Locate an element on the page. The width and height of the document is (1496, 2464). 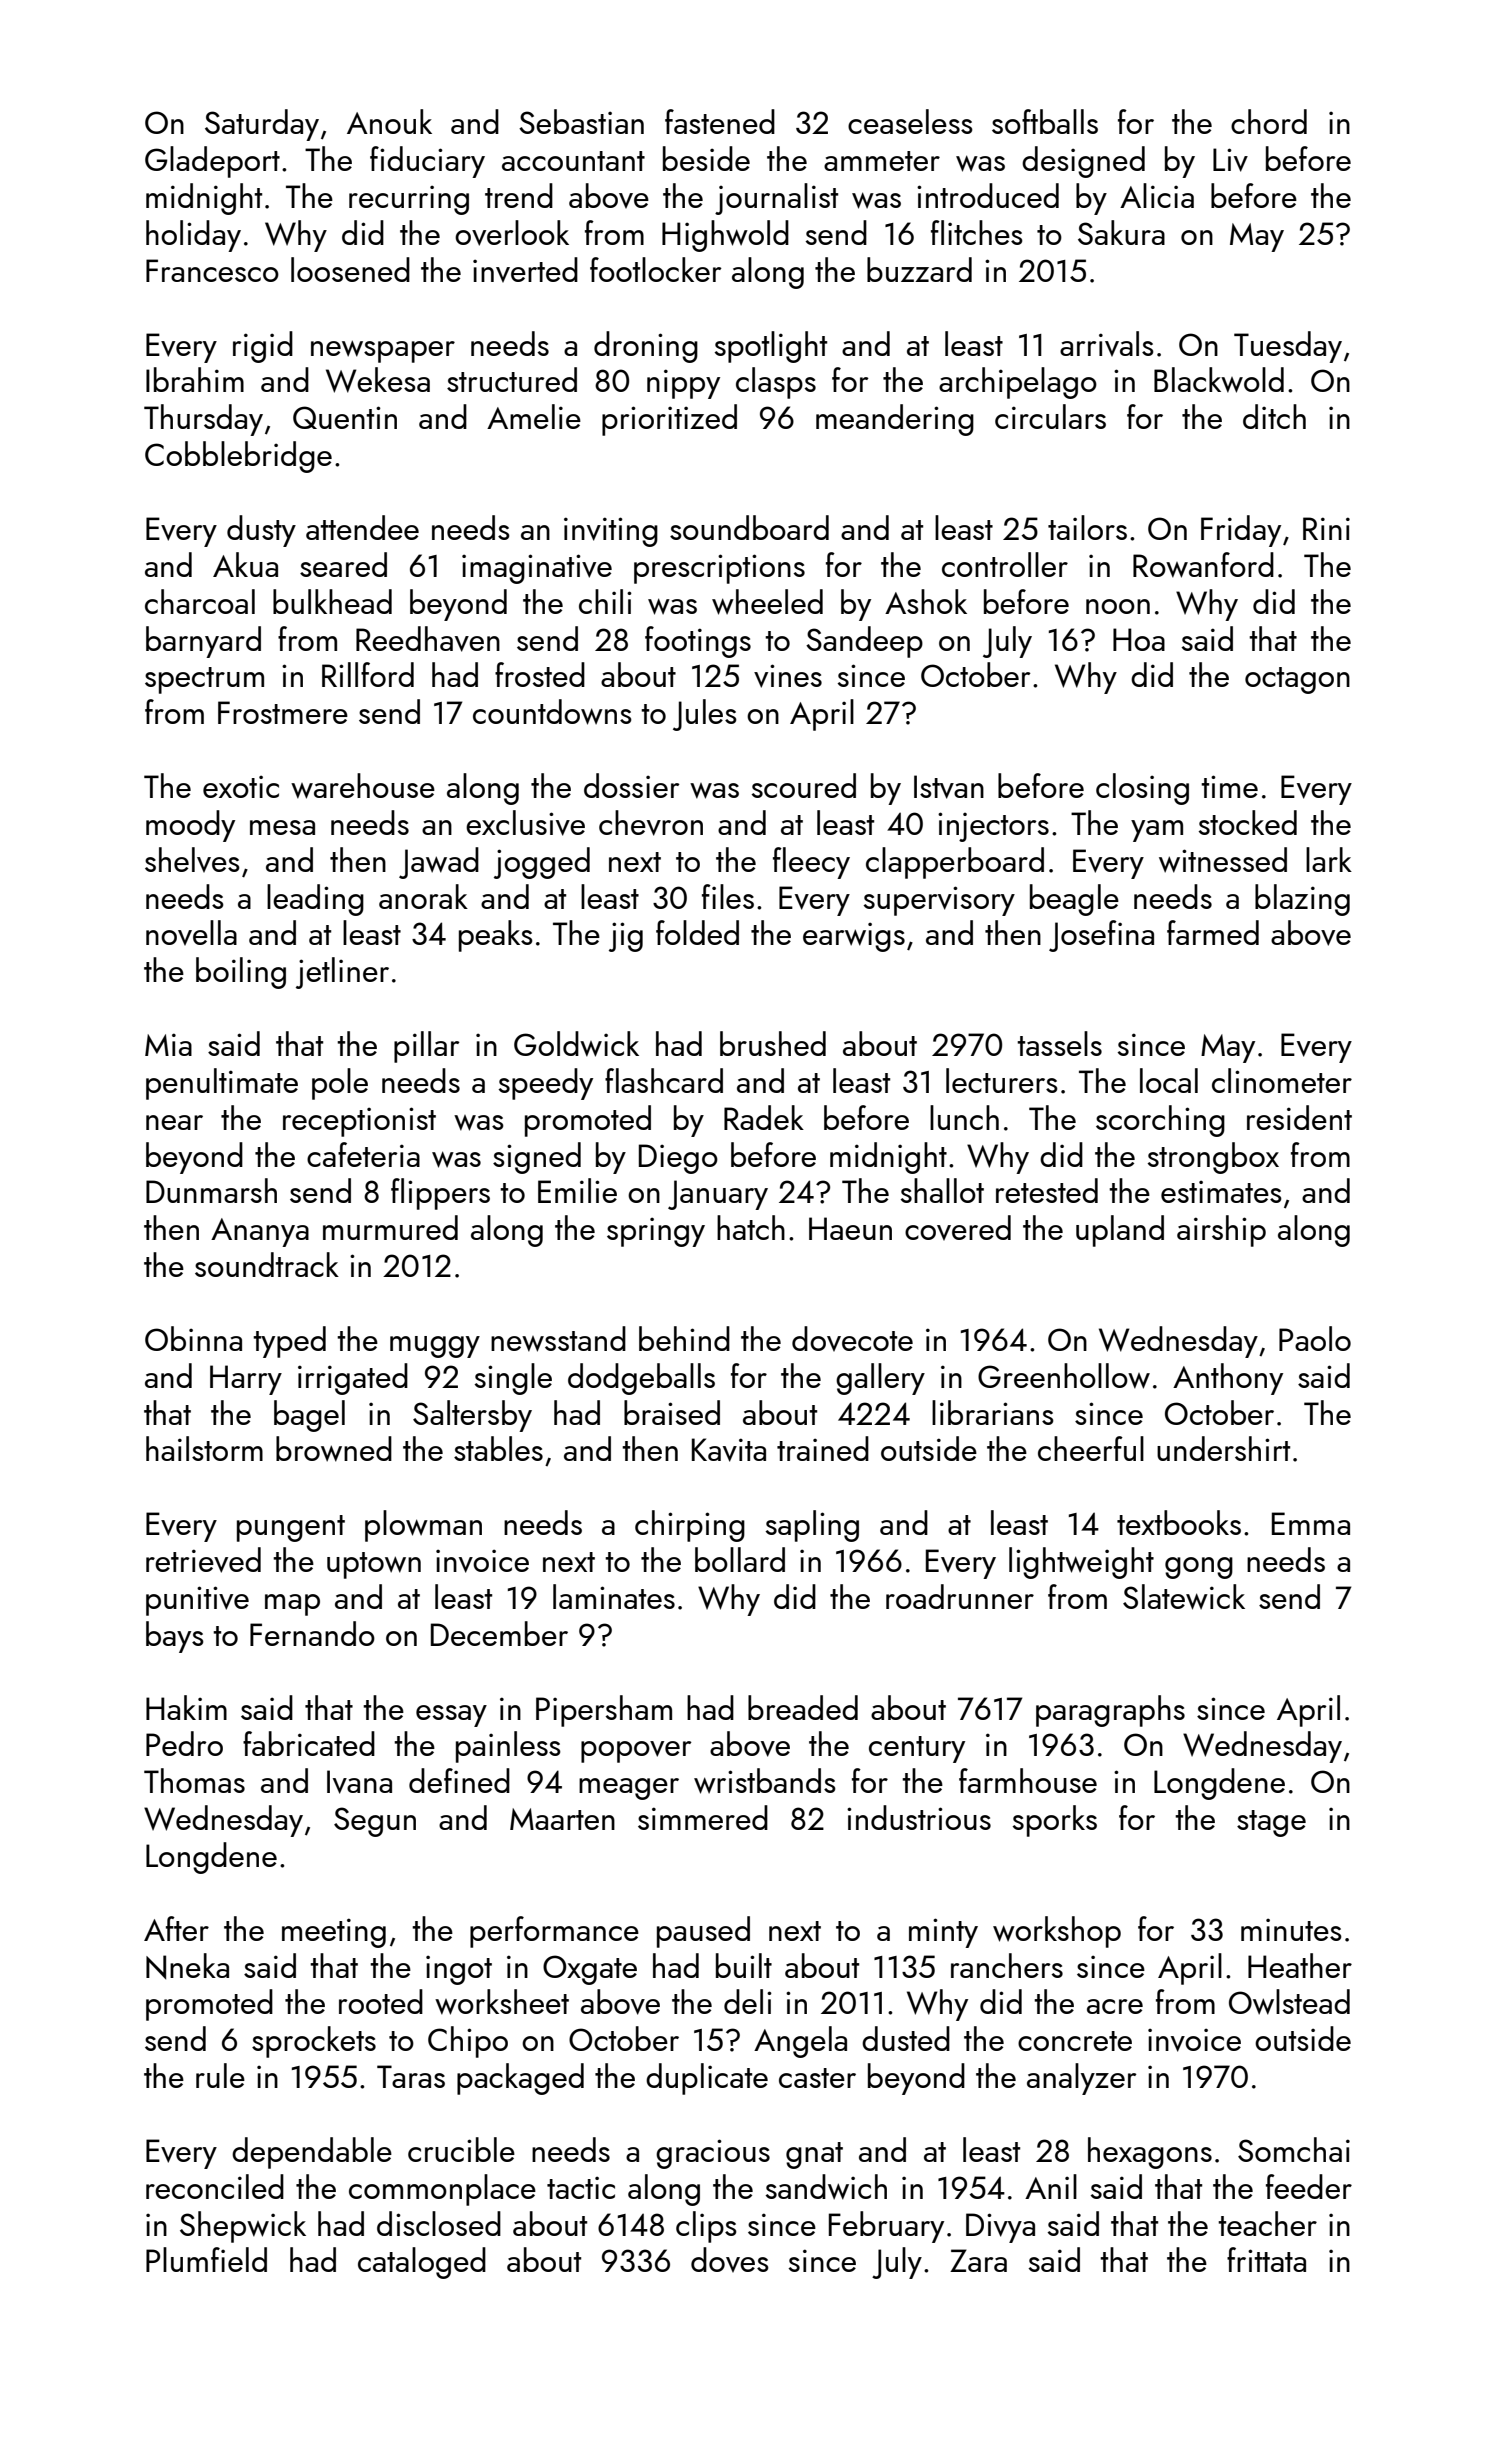
flashcard is located at coordinates (664, 1080).
